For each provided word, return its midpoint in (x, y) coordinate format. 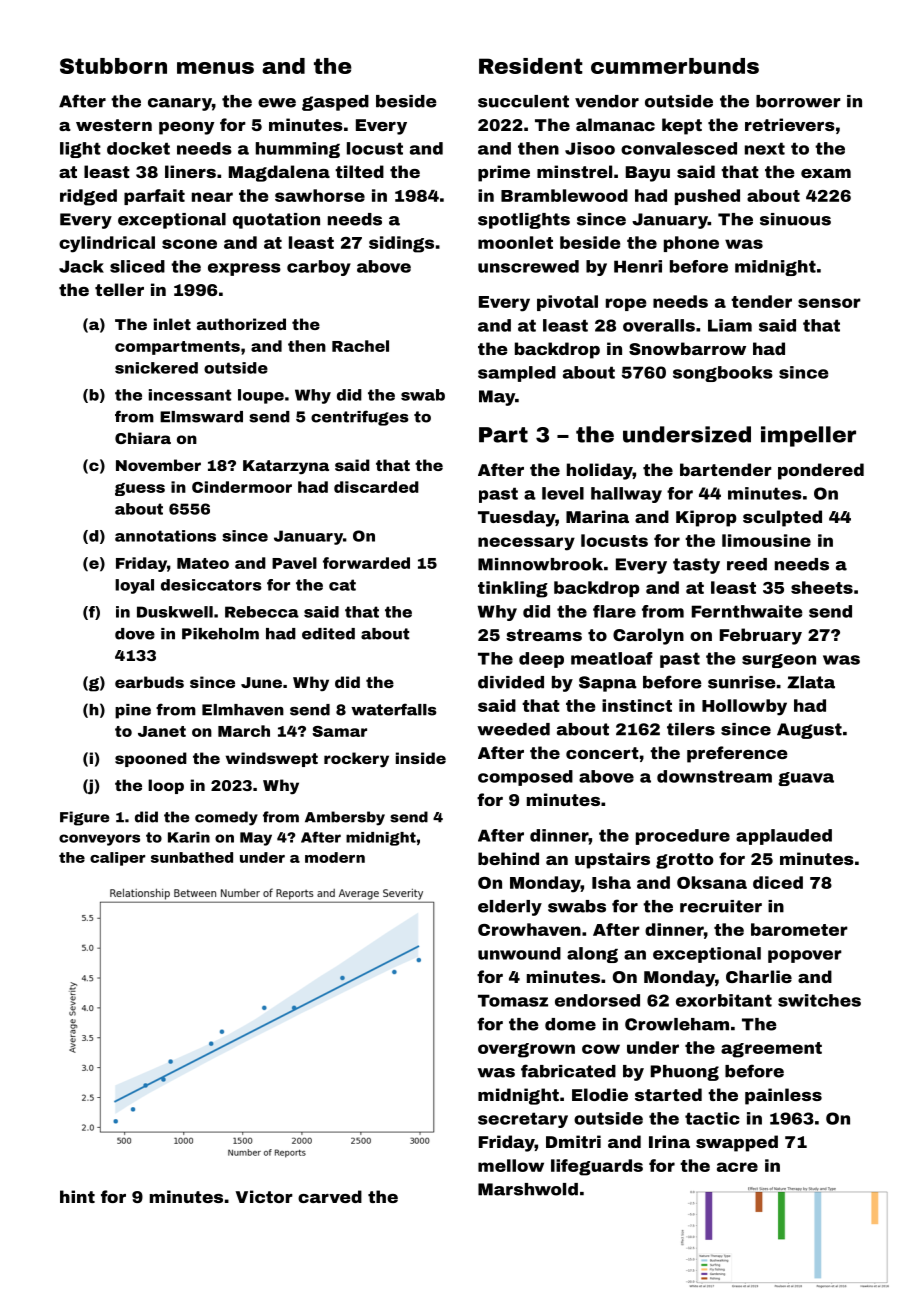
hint (77, 1196)
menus (215, 68)
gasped (335, 103)
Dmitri (573, 1141)
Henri (638, 266)
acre (737, 1167)
